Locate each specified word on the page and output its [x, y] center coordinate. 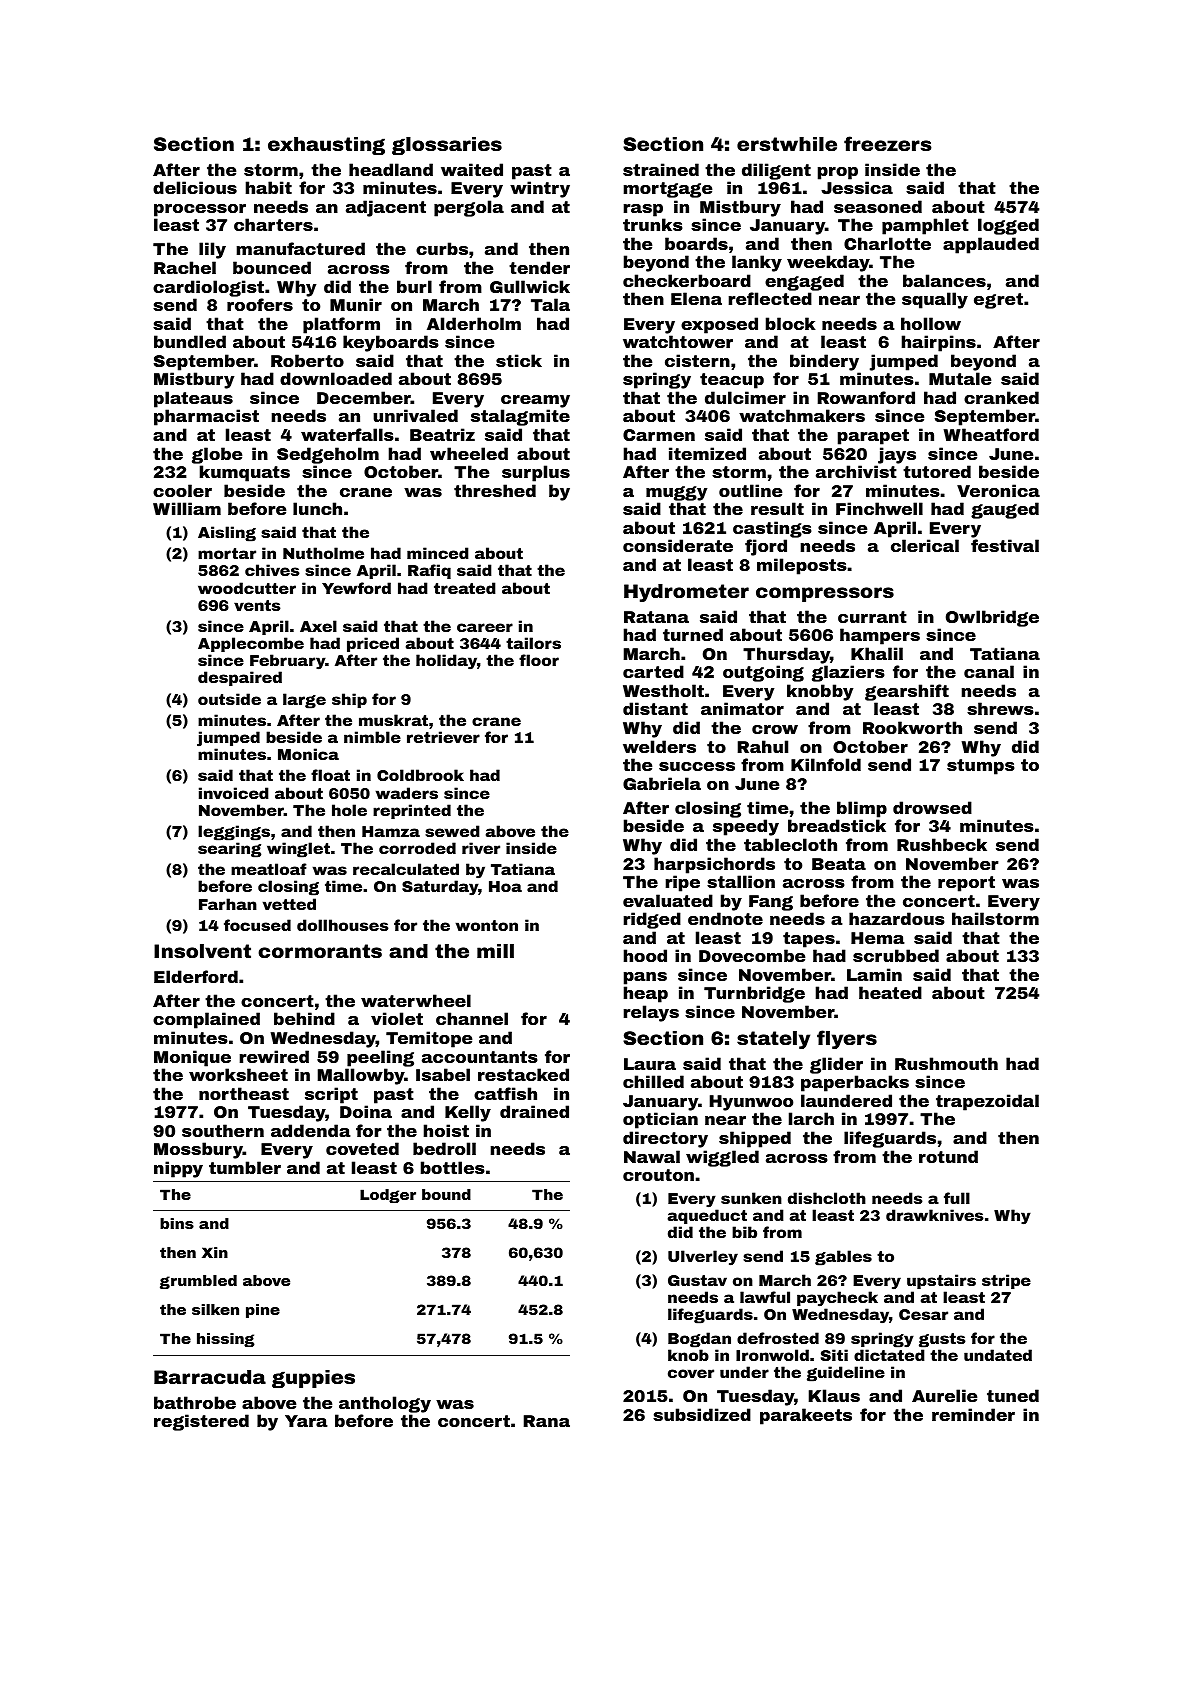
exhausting [326, 146]
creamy [535, 401]
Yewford [356, 588]
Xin [215, 1252]
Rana [547, 1421]
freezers [888, 143]
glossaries [447, 146]
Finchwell [879, 508]
